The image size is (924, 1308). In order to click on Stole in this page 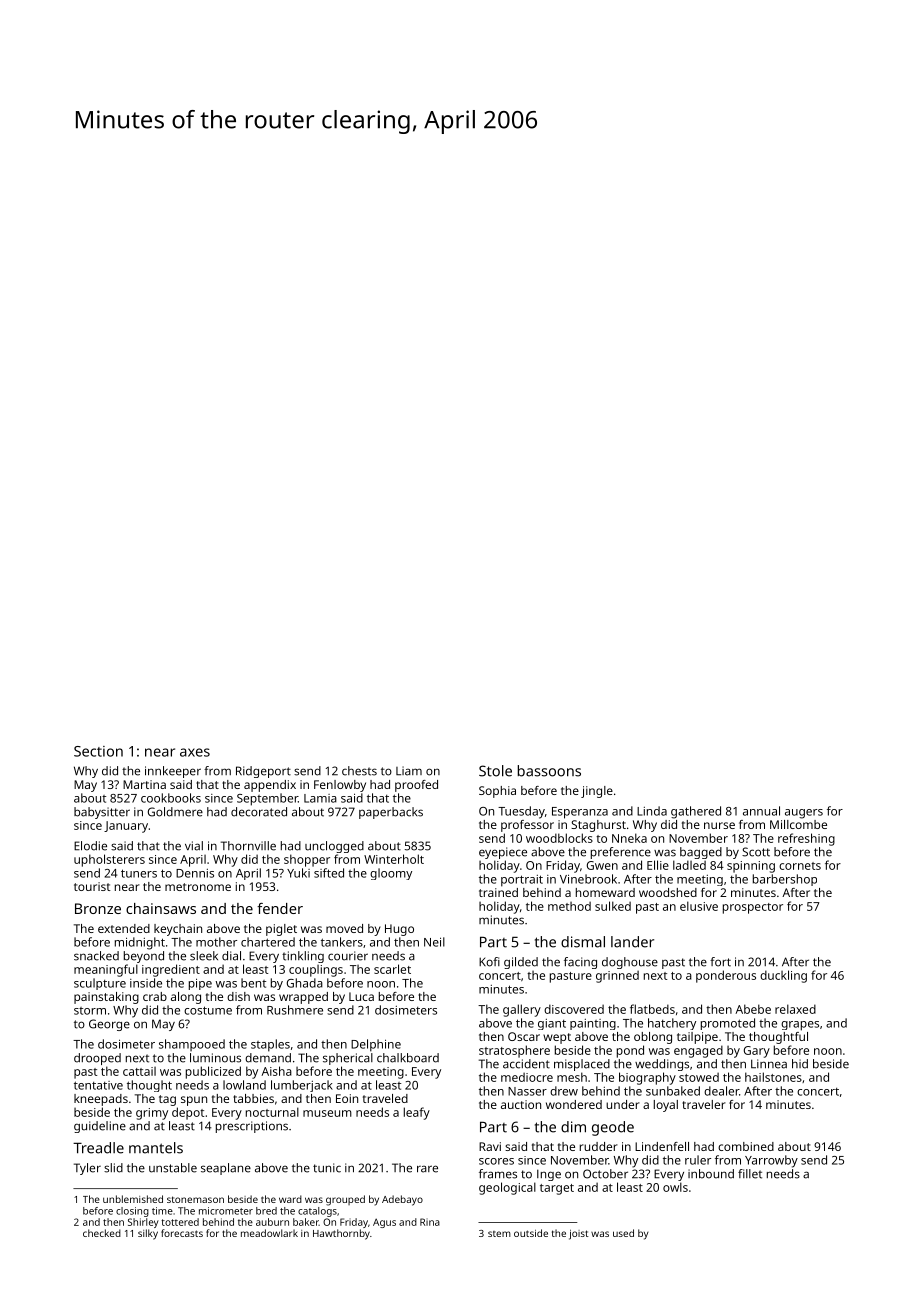, I will do `click(495, 771)`.
